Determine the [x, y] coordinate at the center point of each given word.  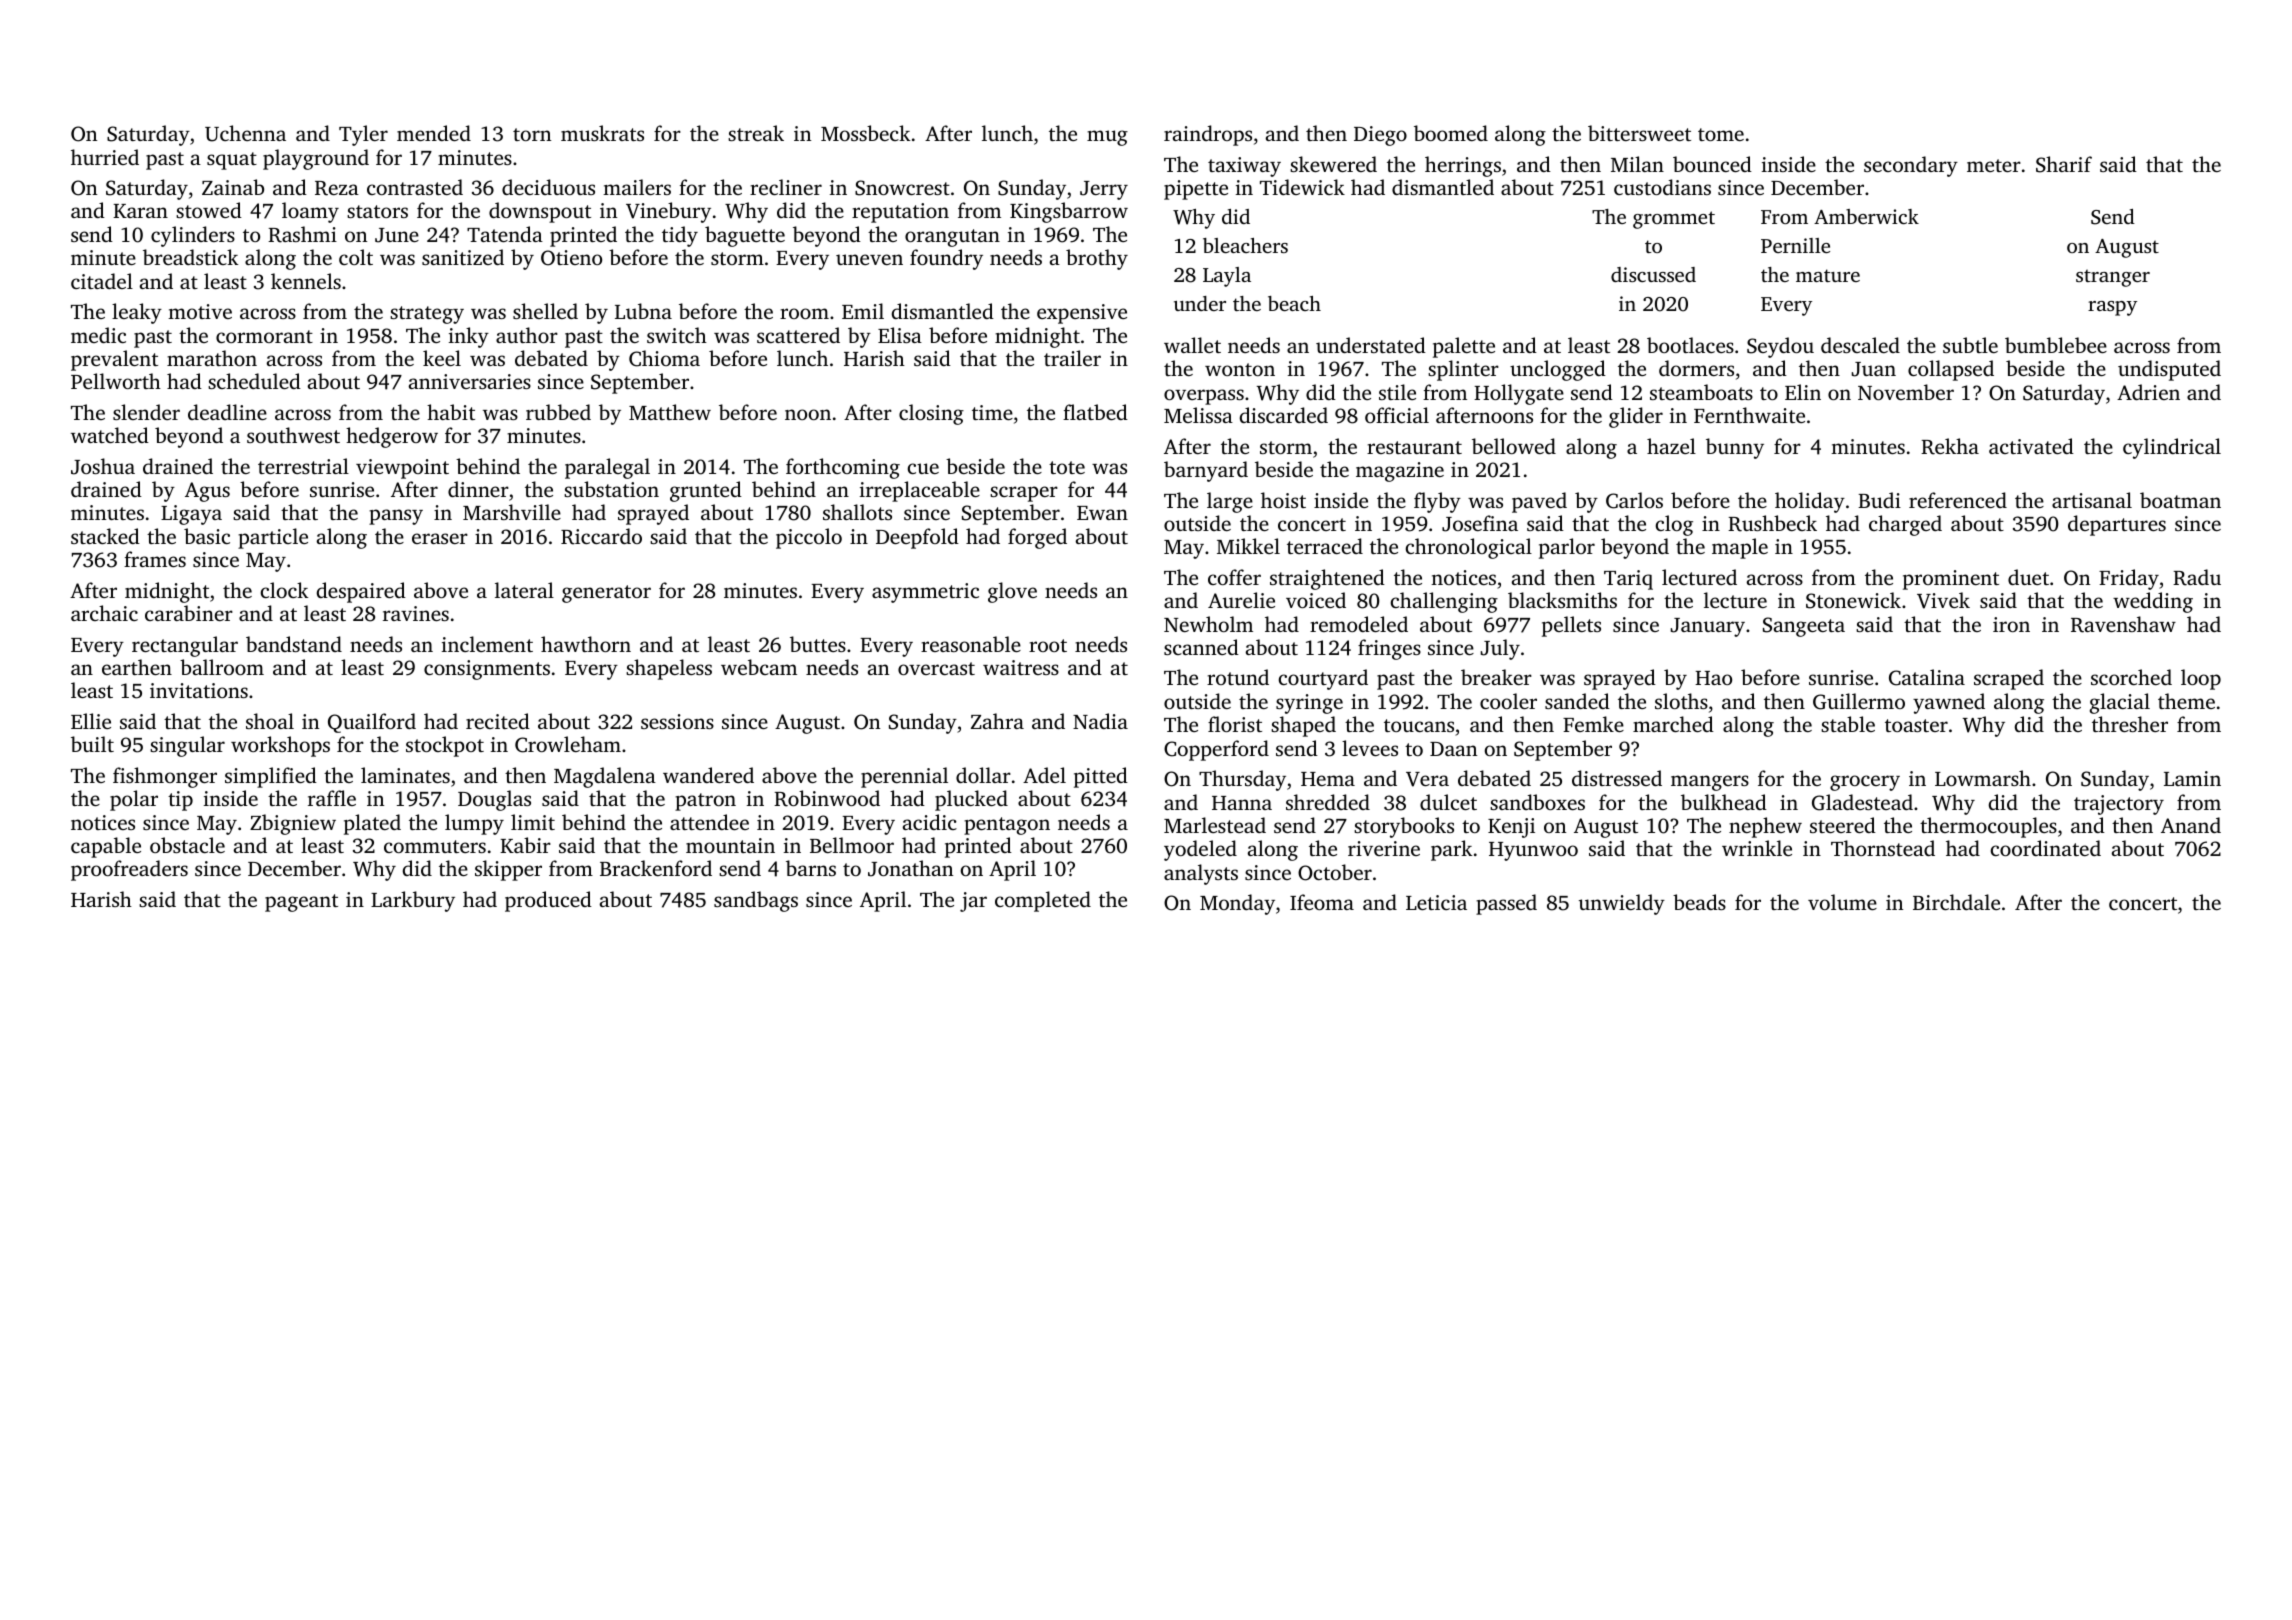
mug [1107, 138]
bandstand [294, 644]
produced [548, 901]
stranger [2113, 278]
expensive [1082, 314]
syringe [1309, 704]
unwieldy [1622, 904]
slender [146, 412]
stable [1848, 724]
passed [1506, 904]
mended [434, 133]
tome [1721, 134]
